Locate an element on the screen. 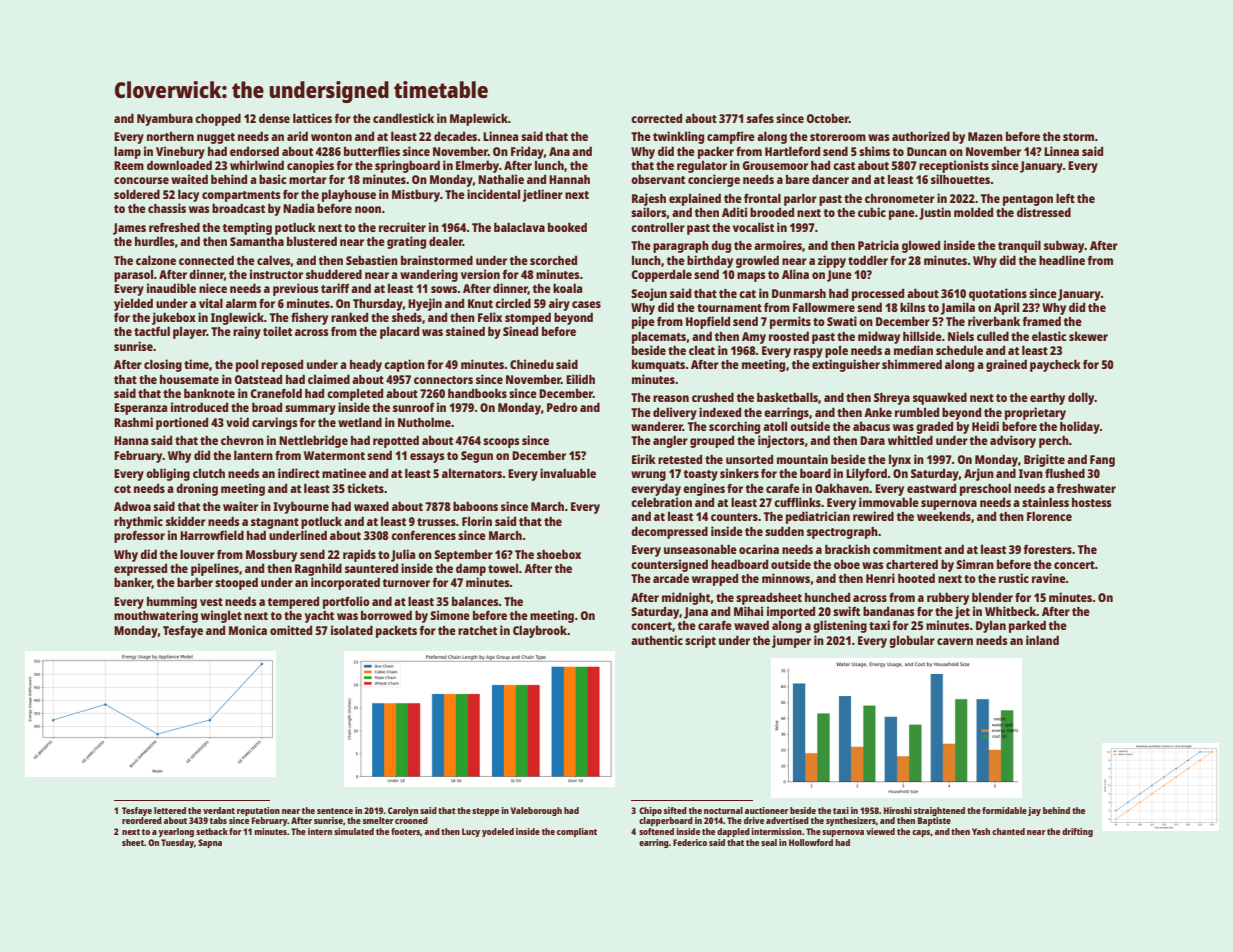 This screenshot has width=1233, height=952. Sapna is located at coordinates (210, 843).
